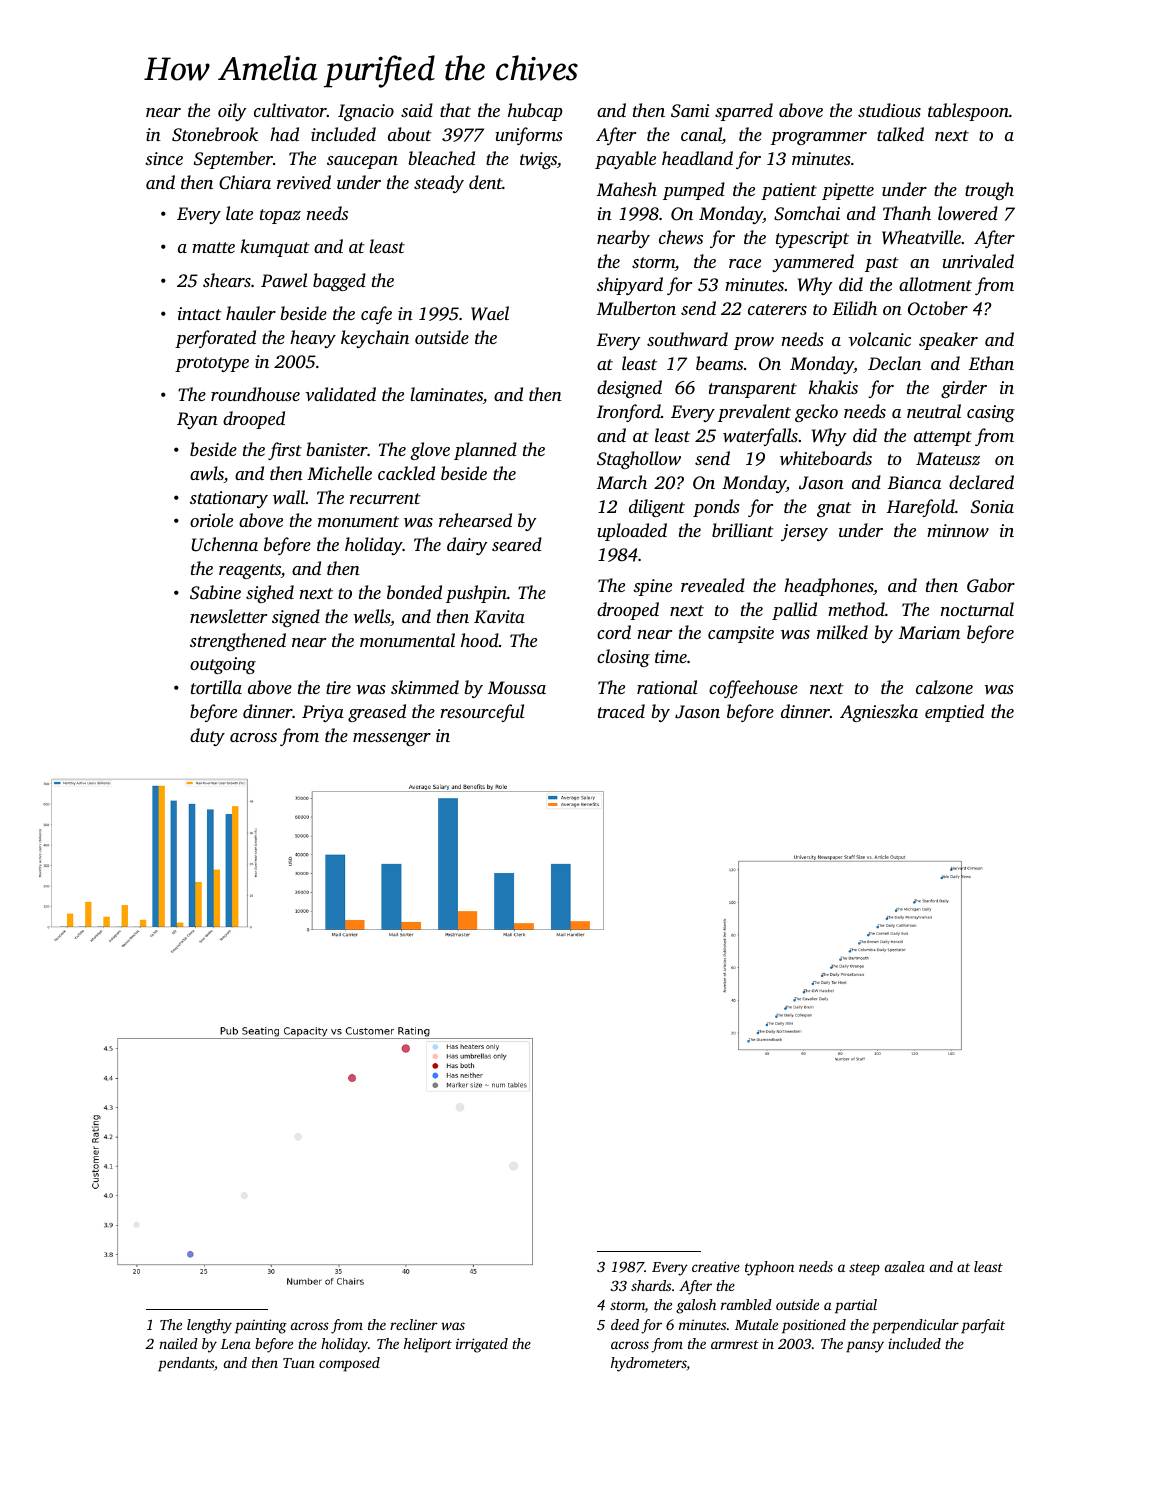  What do you see at coordinates (223, 665) in the page?
I see `outgoing` at bounding box center [223, 665].
